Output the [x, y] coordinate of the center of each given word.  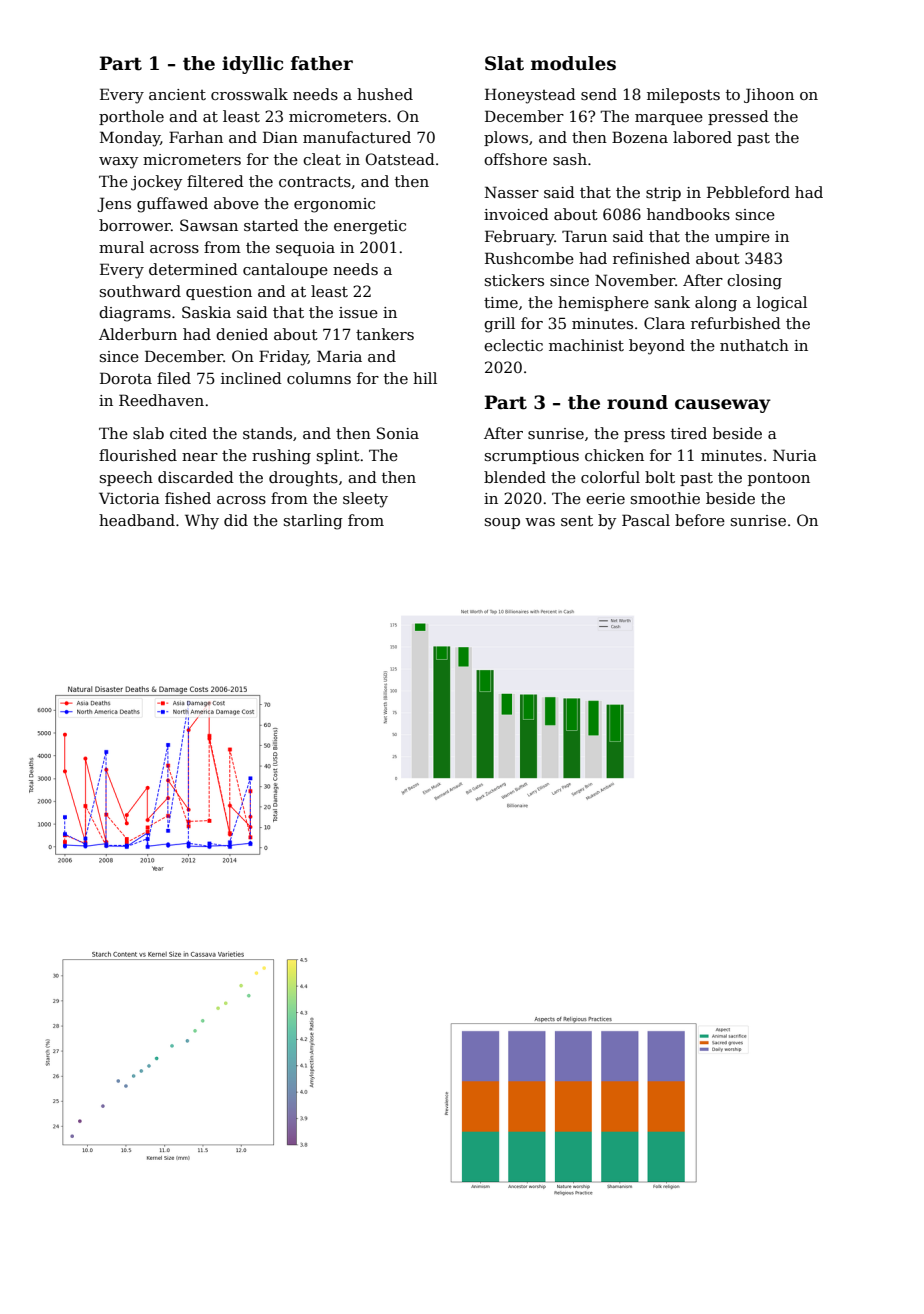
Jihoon [769, 95]
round [637, 402]
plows [506, 138]
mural [121, 247]
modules [573, 63]
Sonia [398, 433]
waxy [118, 163]
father [322, 63]
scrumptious [532, 457]
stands [267, 433]
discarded [196, 477]
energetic [370, 227]
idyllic [252, 65]
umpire [742, 238]
